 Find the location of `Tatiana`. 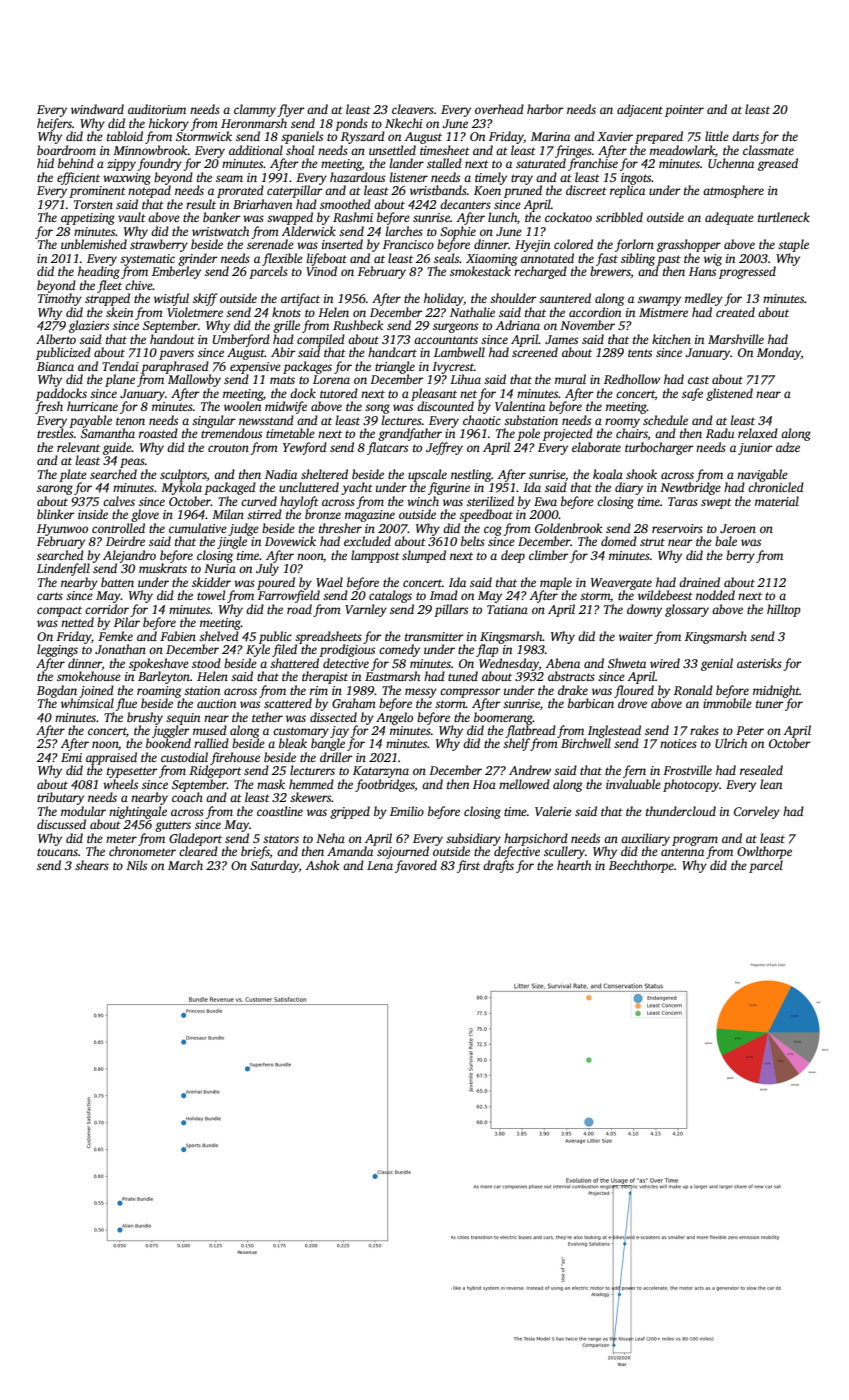

Tatiana is located at coordinates (507, 609).
